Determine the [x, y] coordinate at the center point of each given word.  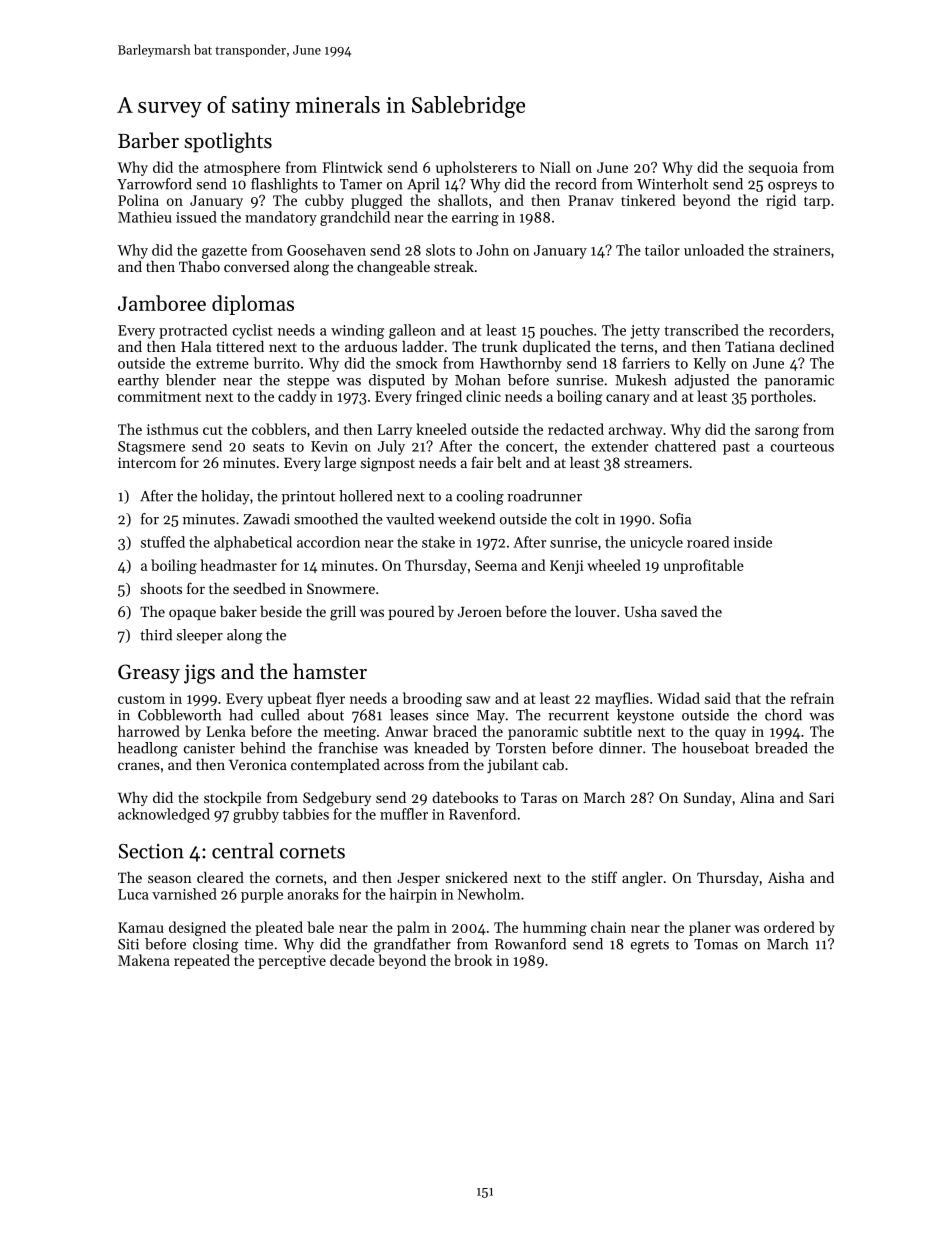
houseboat [715, 748]
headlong [148, 749]
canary [628, 399]
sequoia [773, 169]
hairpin [413, 895]
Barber [148, 140]
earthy [138, 381]
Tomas [716, 944]
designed [197, 928]
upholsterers [476, 168]
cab [553, 764]
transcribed [701, 330]
